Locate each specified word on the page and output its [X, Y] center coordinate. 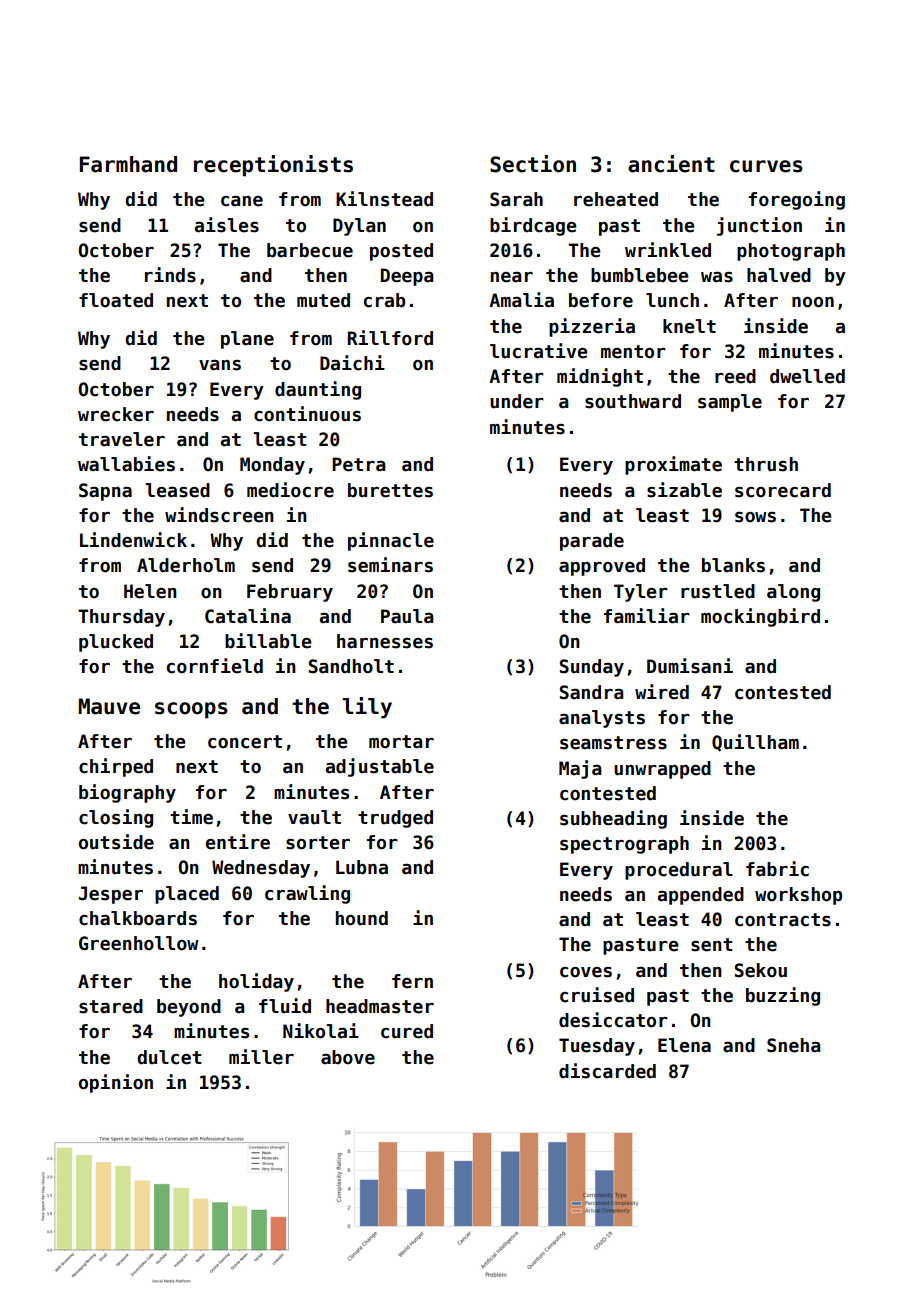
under [517, 401]
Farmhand [128, 164]
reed [735, 376]
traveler [122, 439]
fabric [777, 869]
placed [187, 895]
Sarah [516, 199]
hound [362, 918]
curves [766, 166]
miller [261, 1057]
